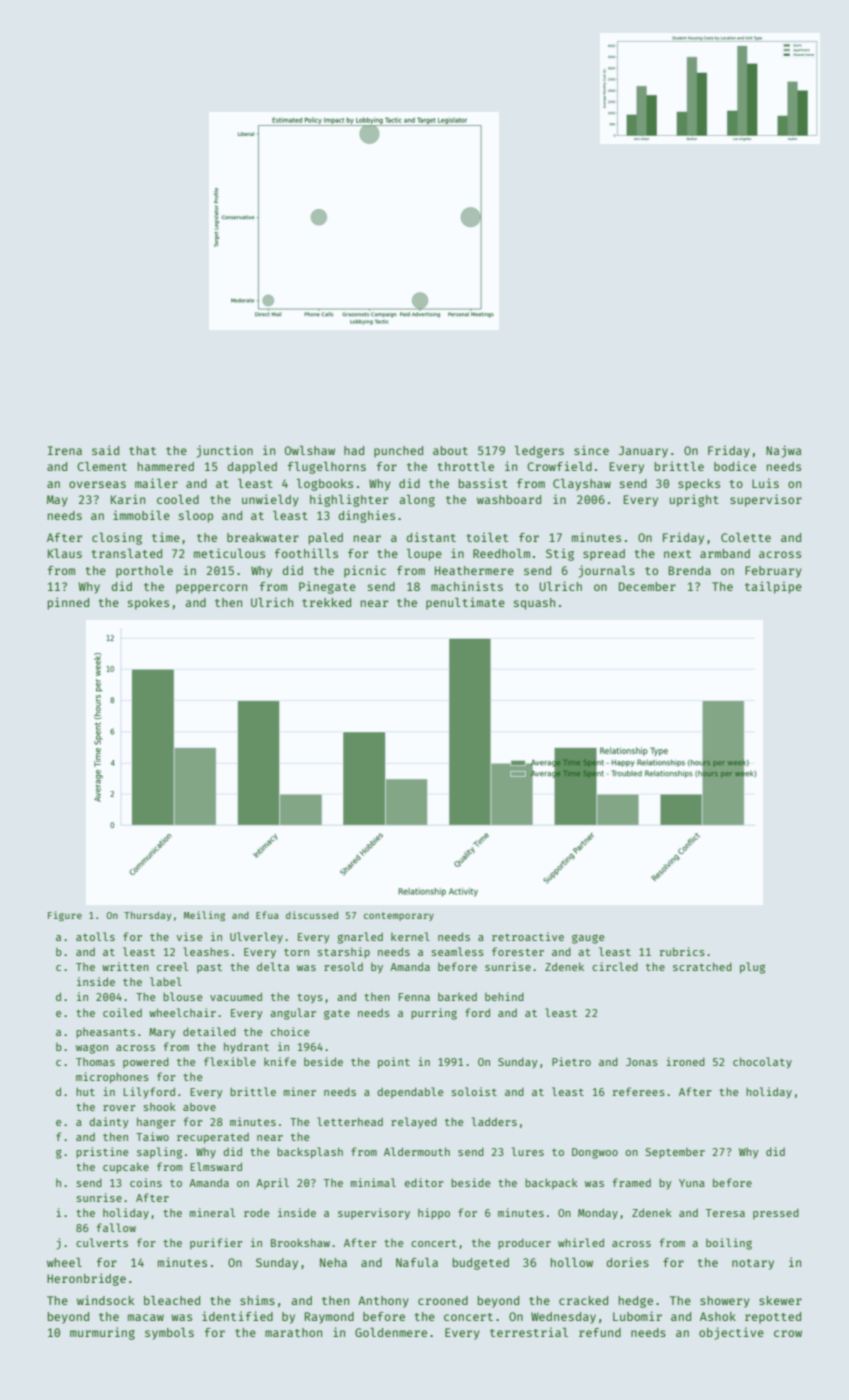 Image resolution: width=849 pixels, height=1400 pixels. What do you see at coordinates (310, 450) in the screenshot?
I see `Owlshaw` at bounding box center [310, 450].
